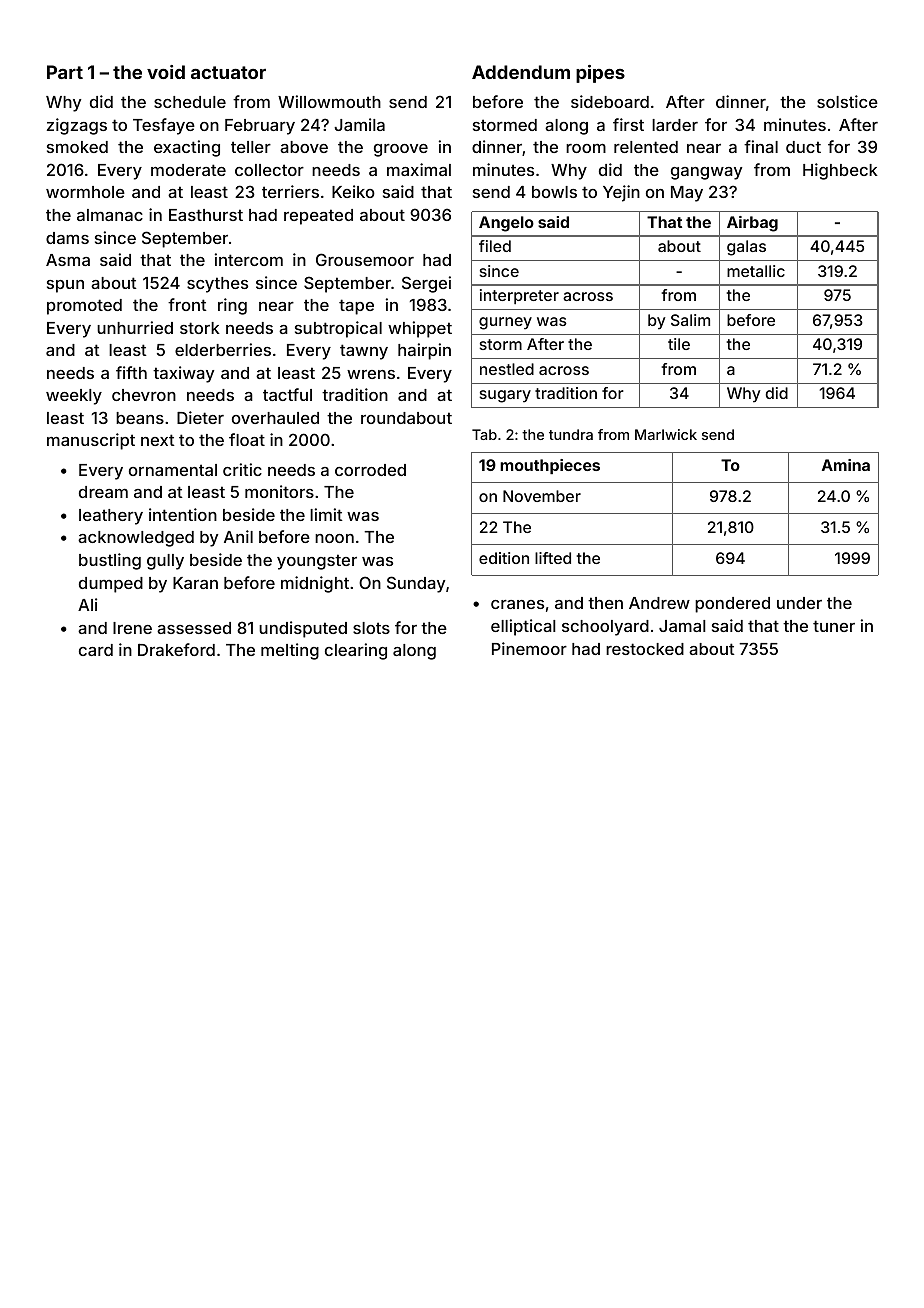  Describe the element at coordinates (645, 649) in the screenshot. I see `restocked` at that location.
